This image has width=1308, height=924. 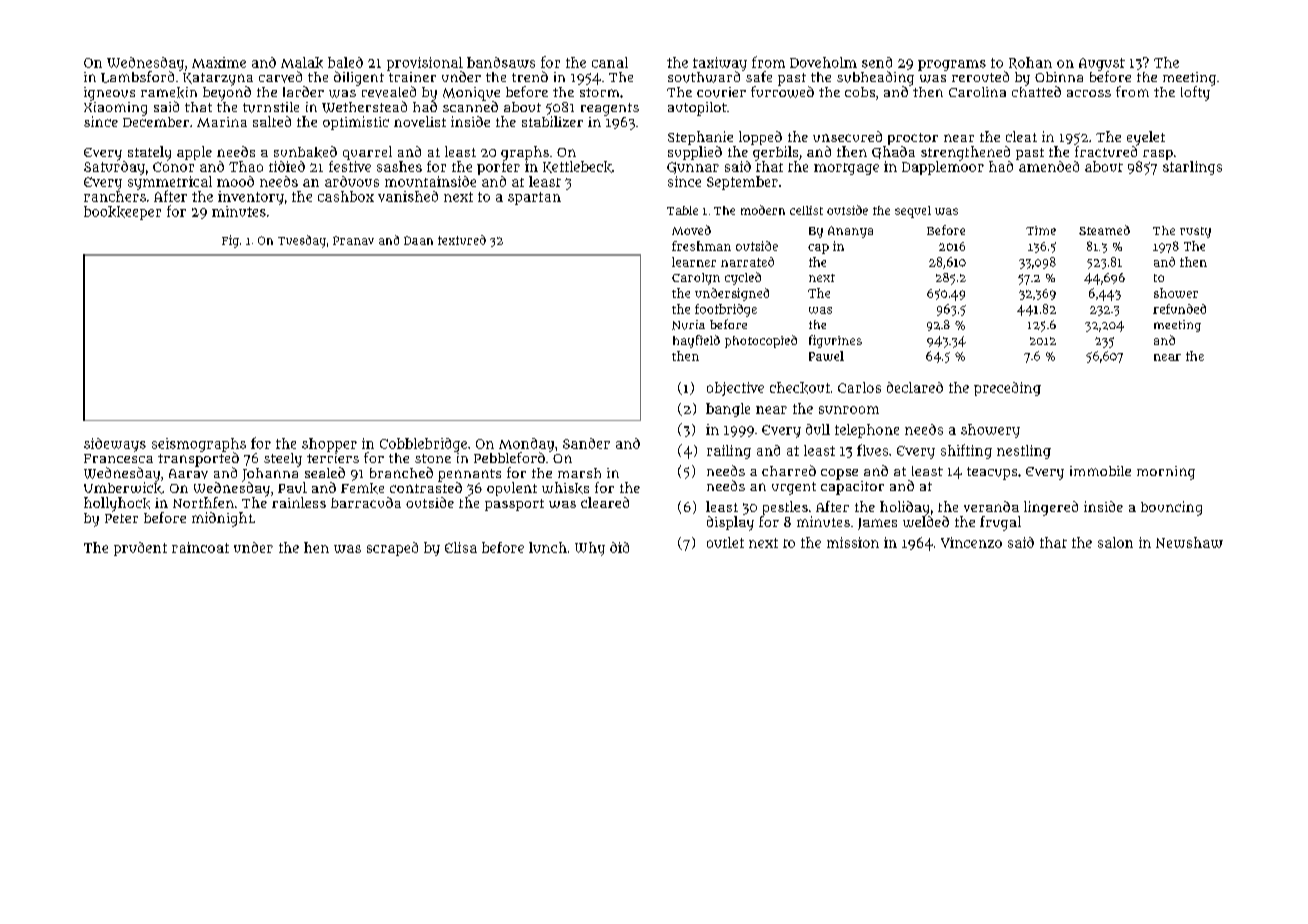 What do you see at coordinates (302, 241) in the image?
I see `Tuesday` at bounding box center [302, 241].
